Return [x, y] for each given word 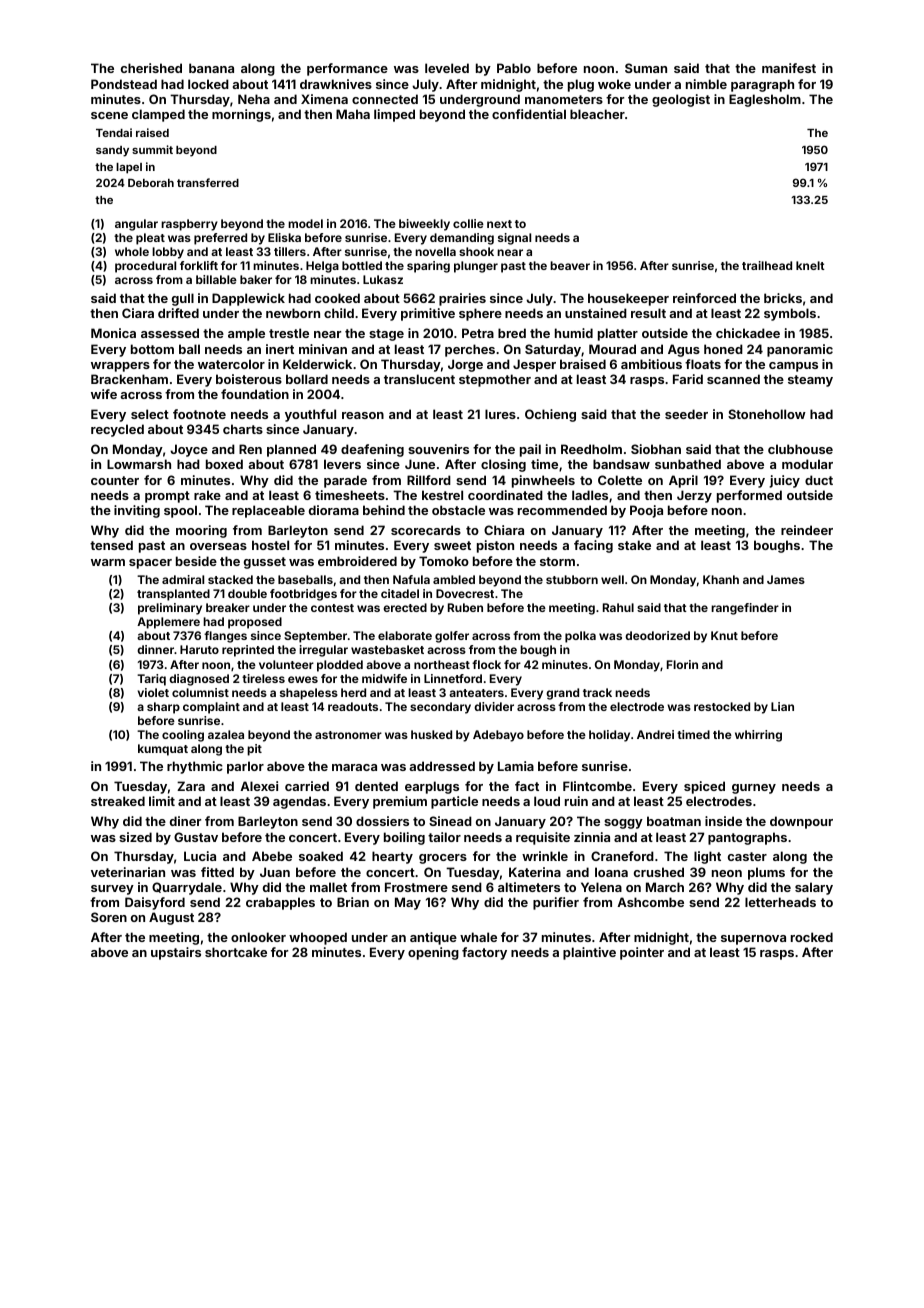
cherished [151, 68]
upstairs [176, 953]
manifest [789, 68]
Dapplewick [248, 299]
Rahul [618, 607]
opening [433, 953]
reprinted [248, 651]
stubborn [572, 579]
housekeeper [628, 299]
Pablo [514, 68]
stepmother [495, 380]
